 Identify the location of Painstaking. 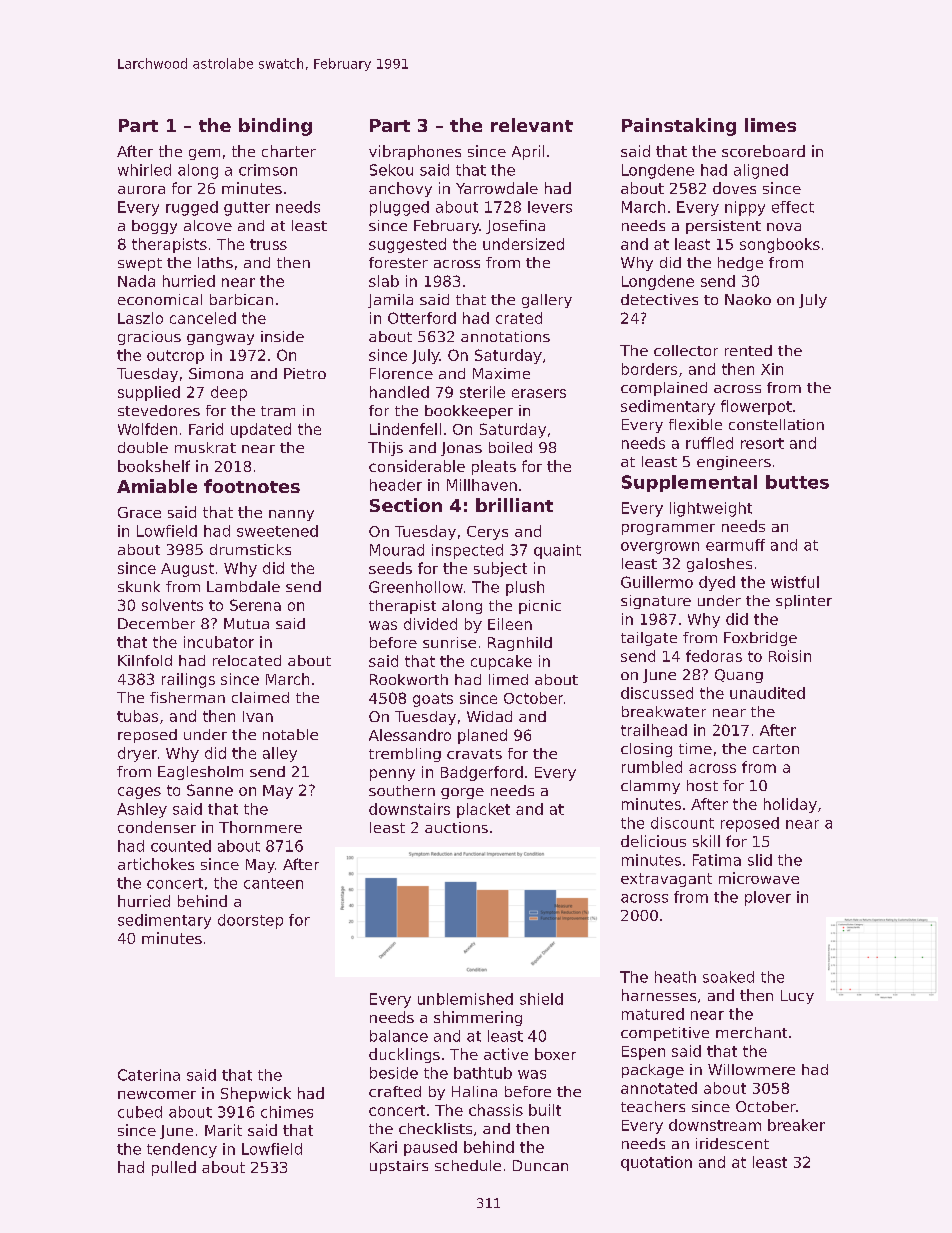
(679, 127).
